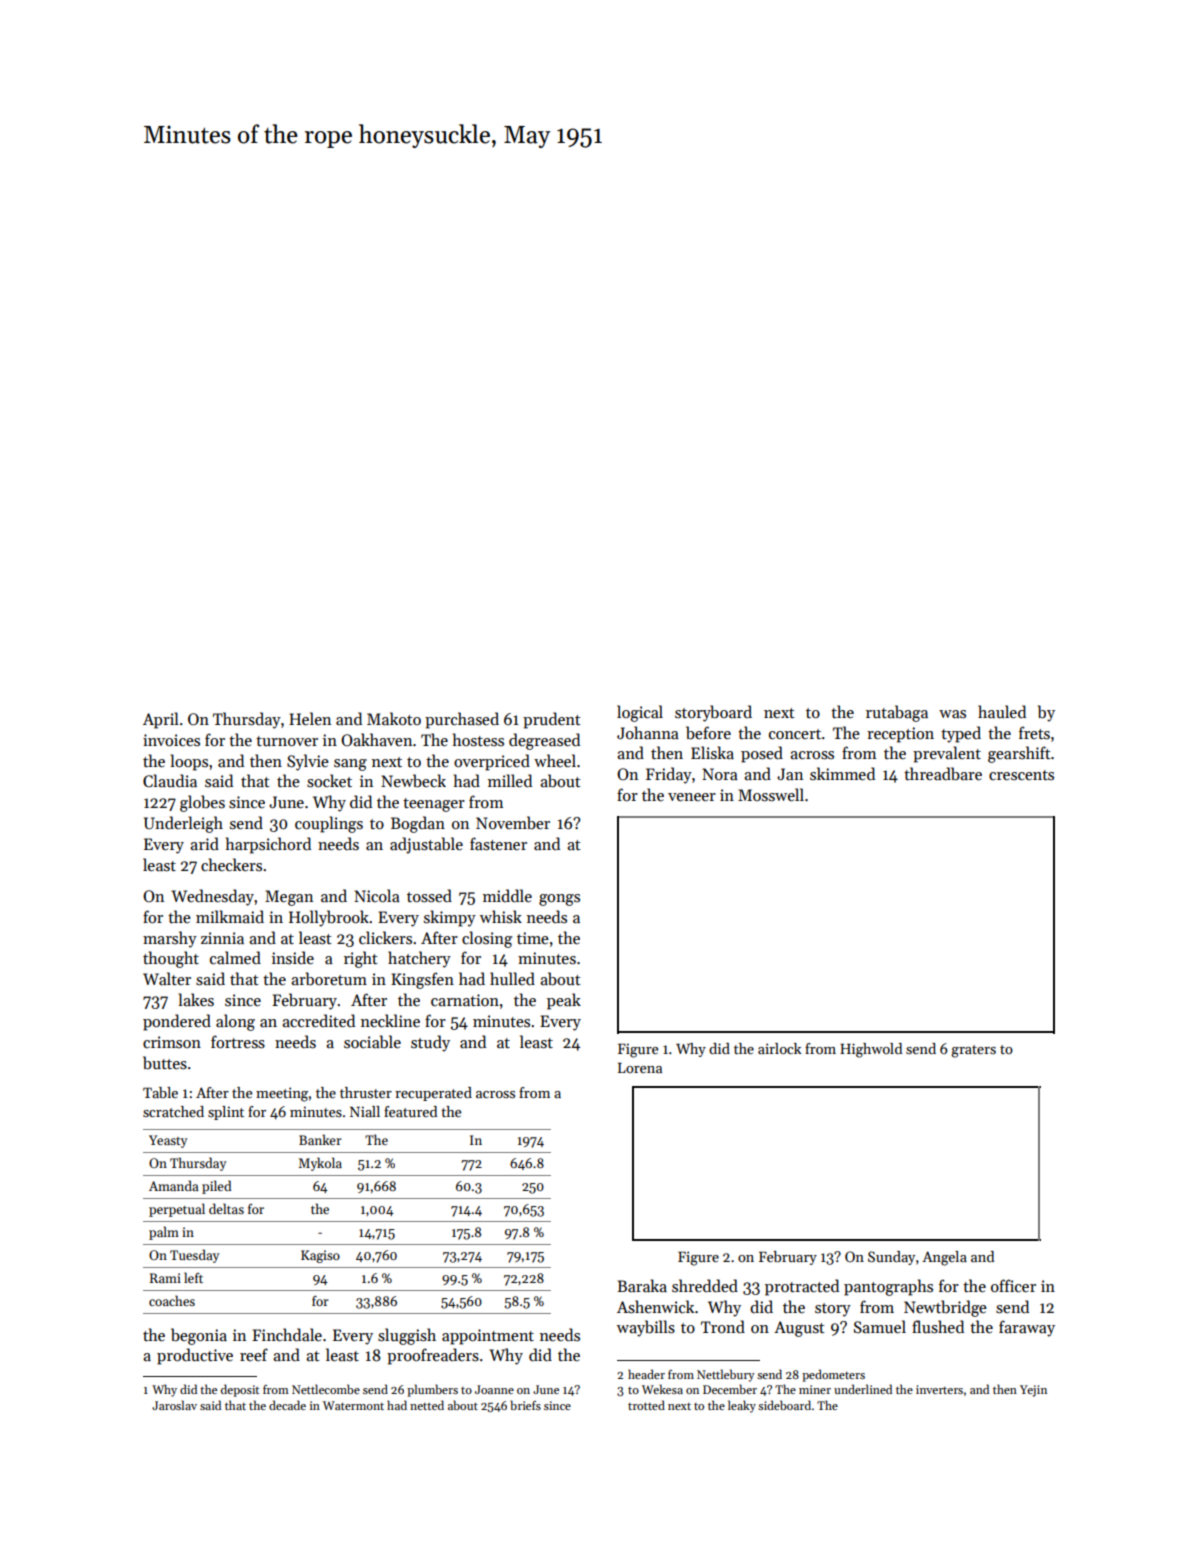 Image resolution: width=1198 pixels, height=1550 pixels. Describe the element at coordinates (973, 1051) in the screenshot. I see `graters` at that location.
